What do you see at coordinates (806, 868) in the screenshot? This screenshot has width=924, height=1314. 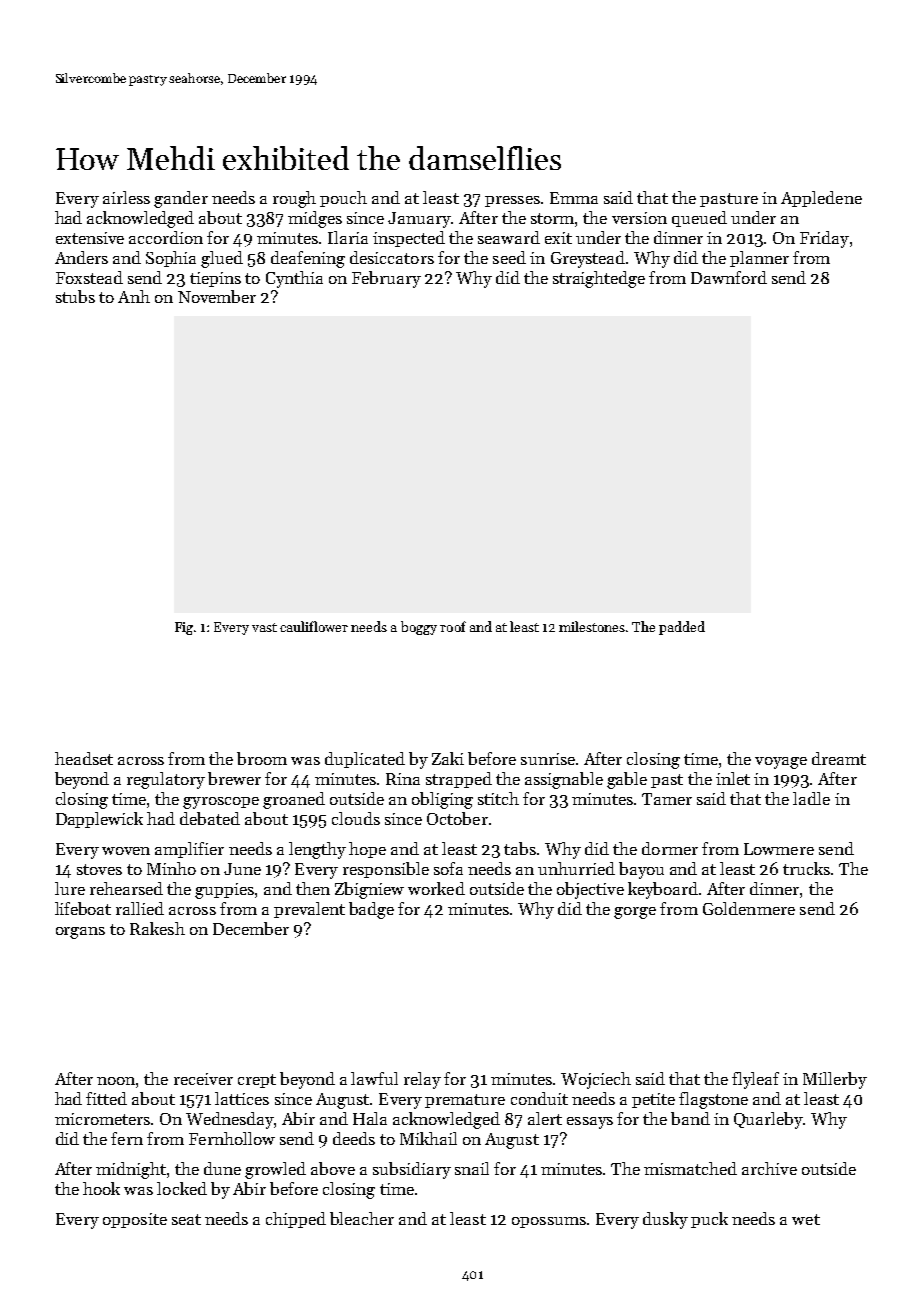 I see `trucks` at bounding box center [806, 868].
